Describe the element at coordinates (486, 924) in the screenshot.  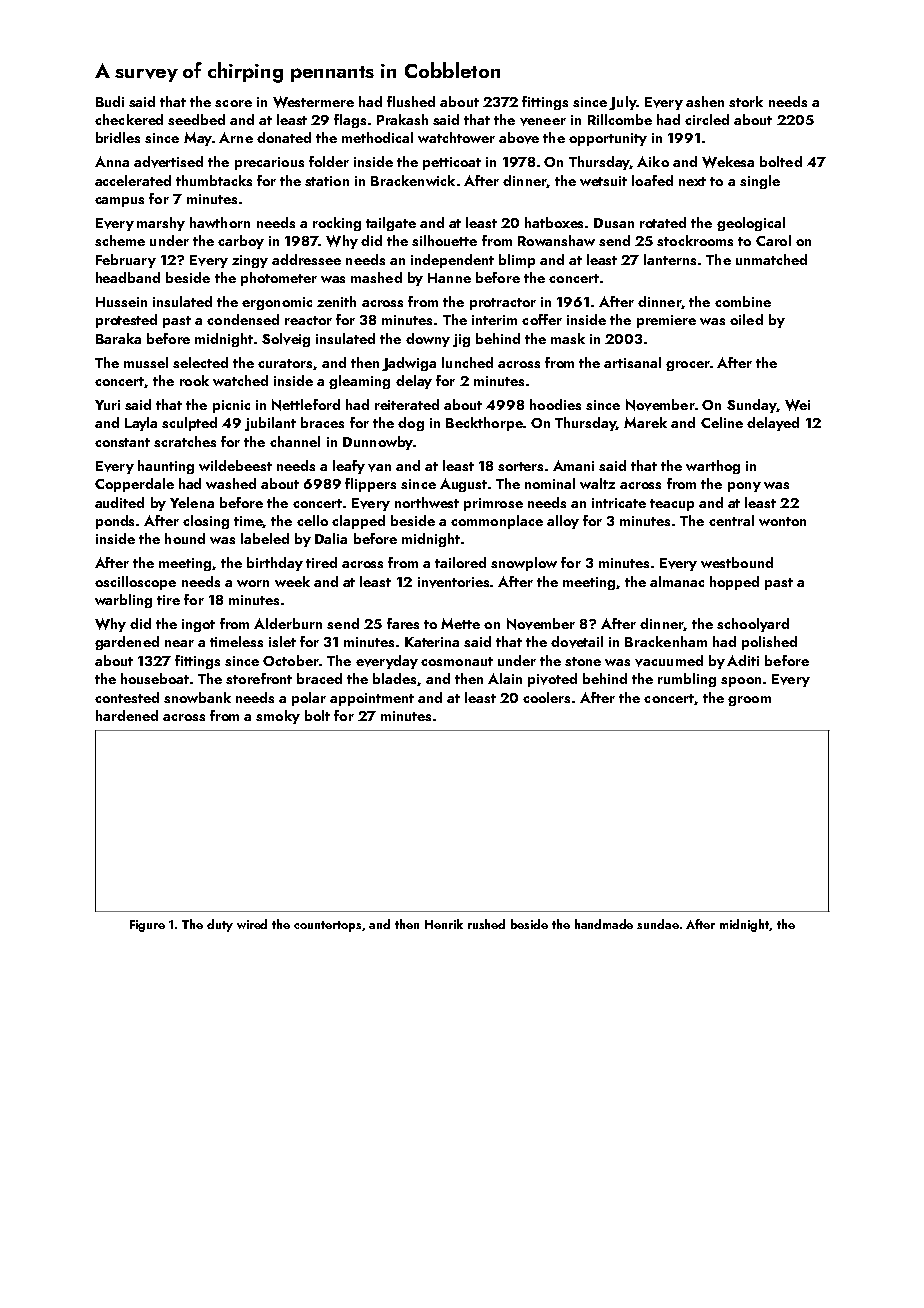
I see `rushed` at that location.
